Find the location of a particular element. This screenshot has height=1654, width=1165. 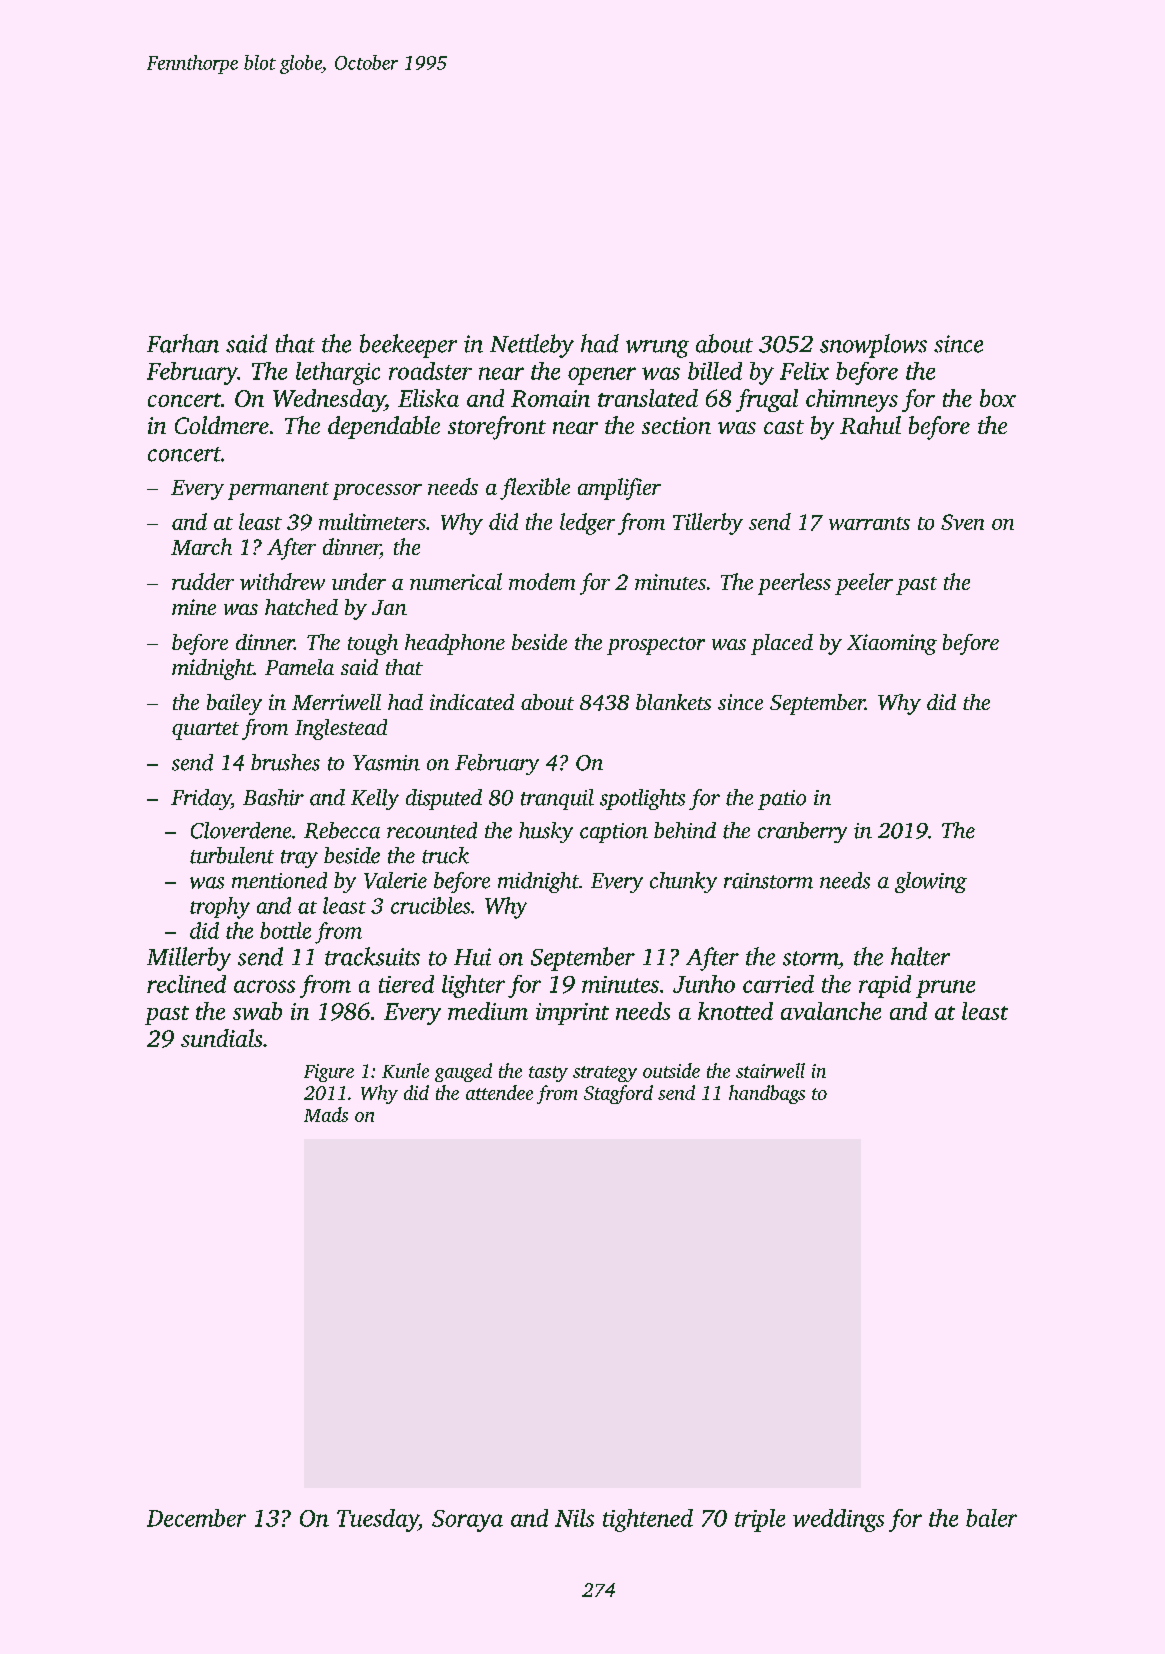

prospector is located at coordinates (656, 646).
